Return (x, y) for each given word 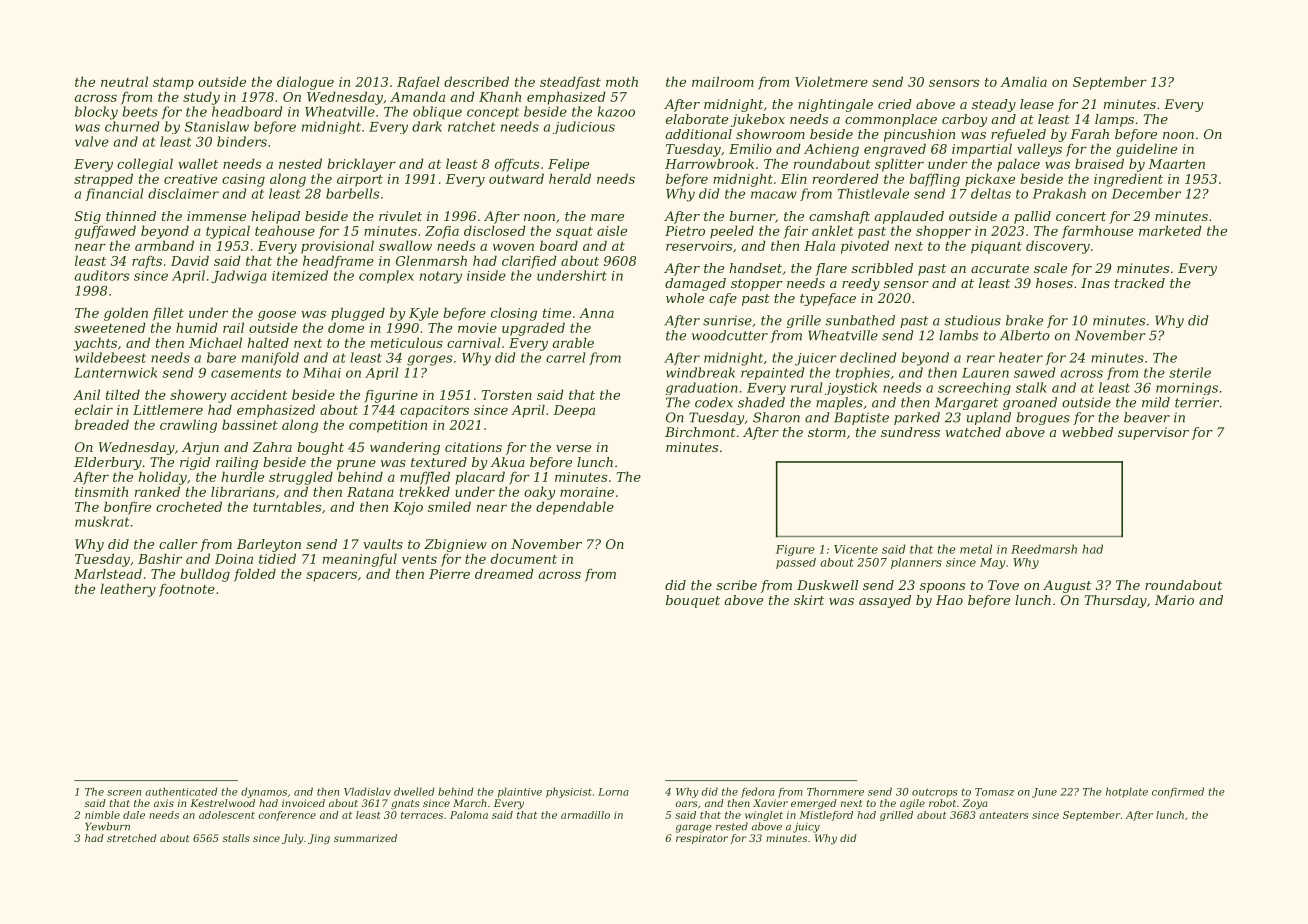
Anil (86, 394)
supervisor (1153, 433)
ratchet (471, 126)
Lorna (613, 792)
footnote (187, 590)
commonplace (891, 120)
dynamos (264, 792)
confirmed (1178, 792)
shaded (761, 402)
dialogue (305, 83)
